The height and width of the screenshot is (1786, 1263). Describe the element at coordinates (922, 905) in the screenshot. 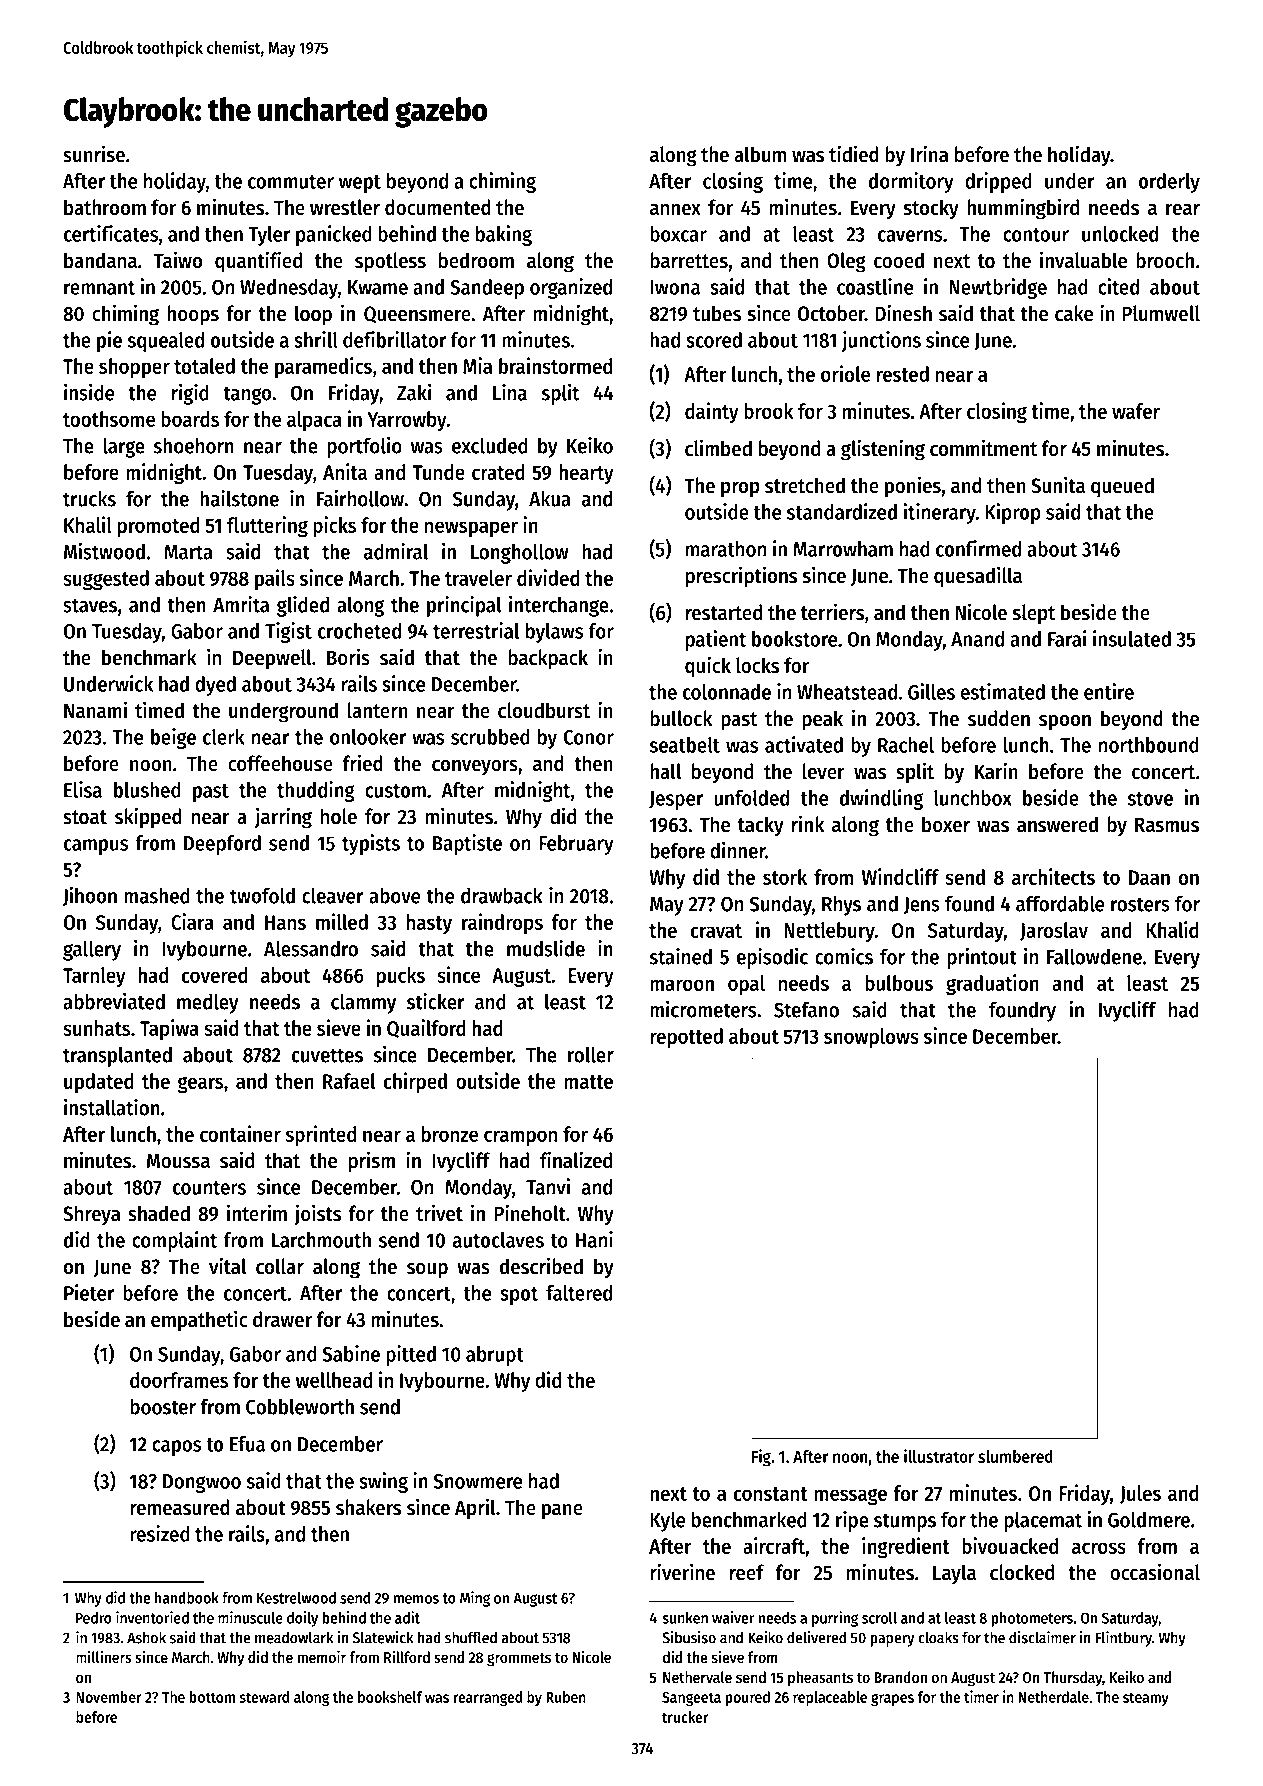

I see `Jens` at that location.
